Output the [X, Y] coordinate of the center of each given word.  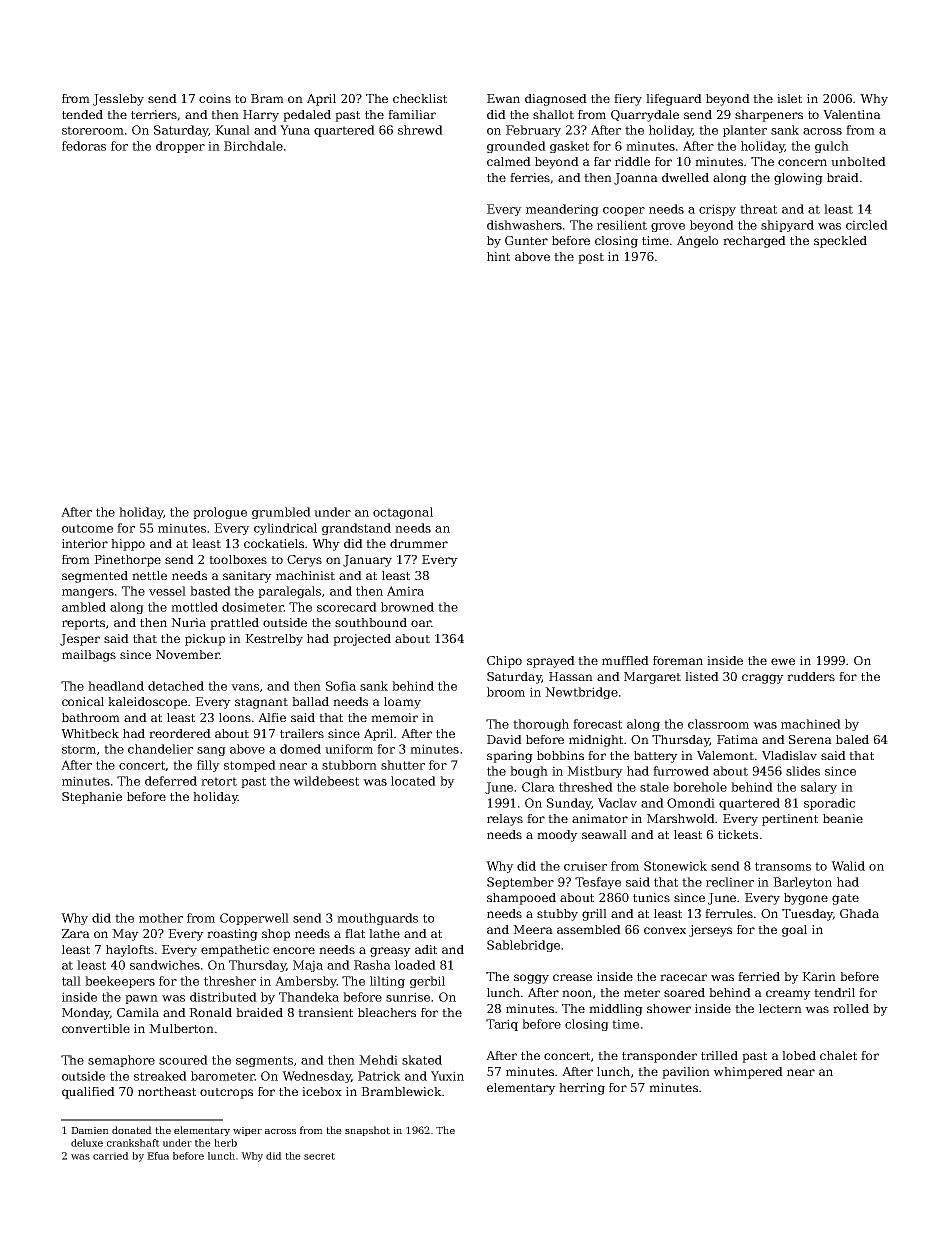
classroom [718, 724]
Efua [158, 1156]
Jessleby [118, 100]
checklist [420, 98]
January [367, 561]
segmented [95, 577]
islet [789, 98]
